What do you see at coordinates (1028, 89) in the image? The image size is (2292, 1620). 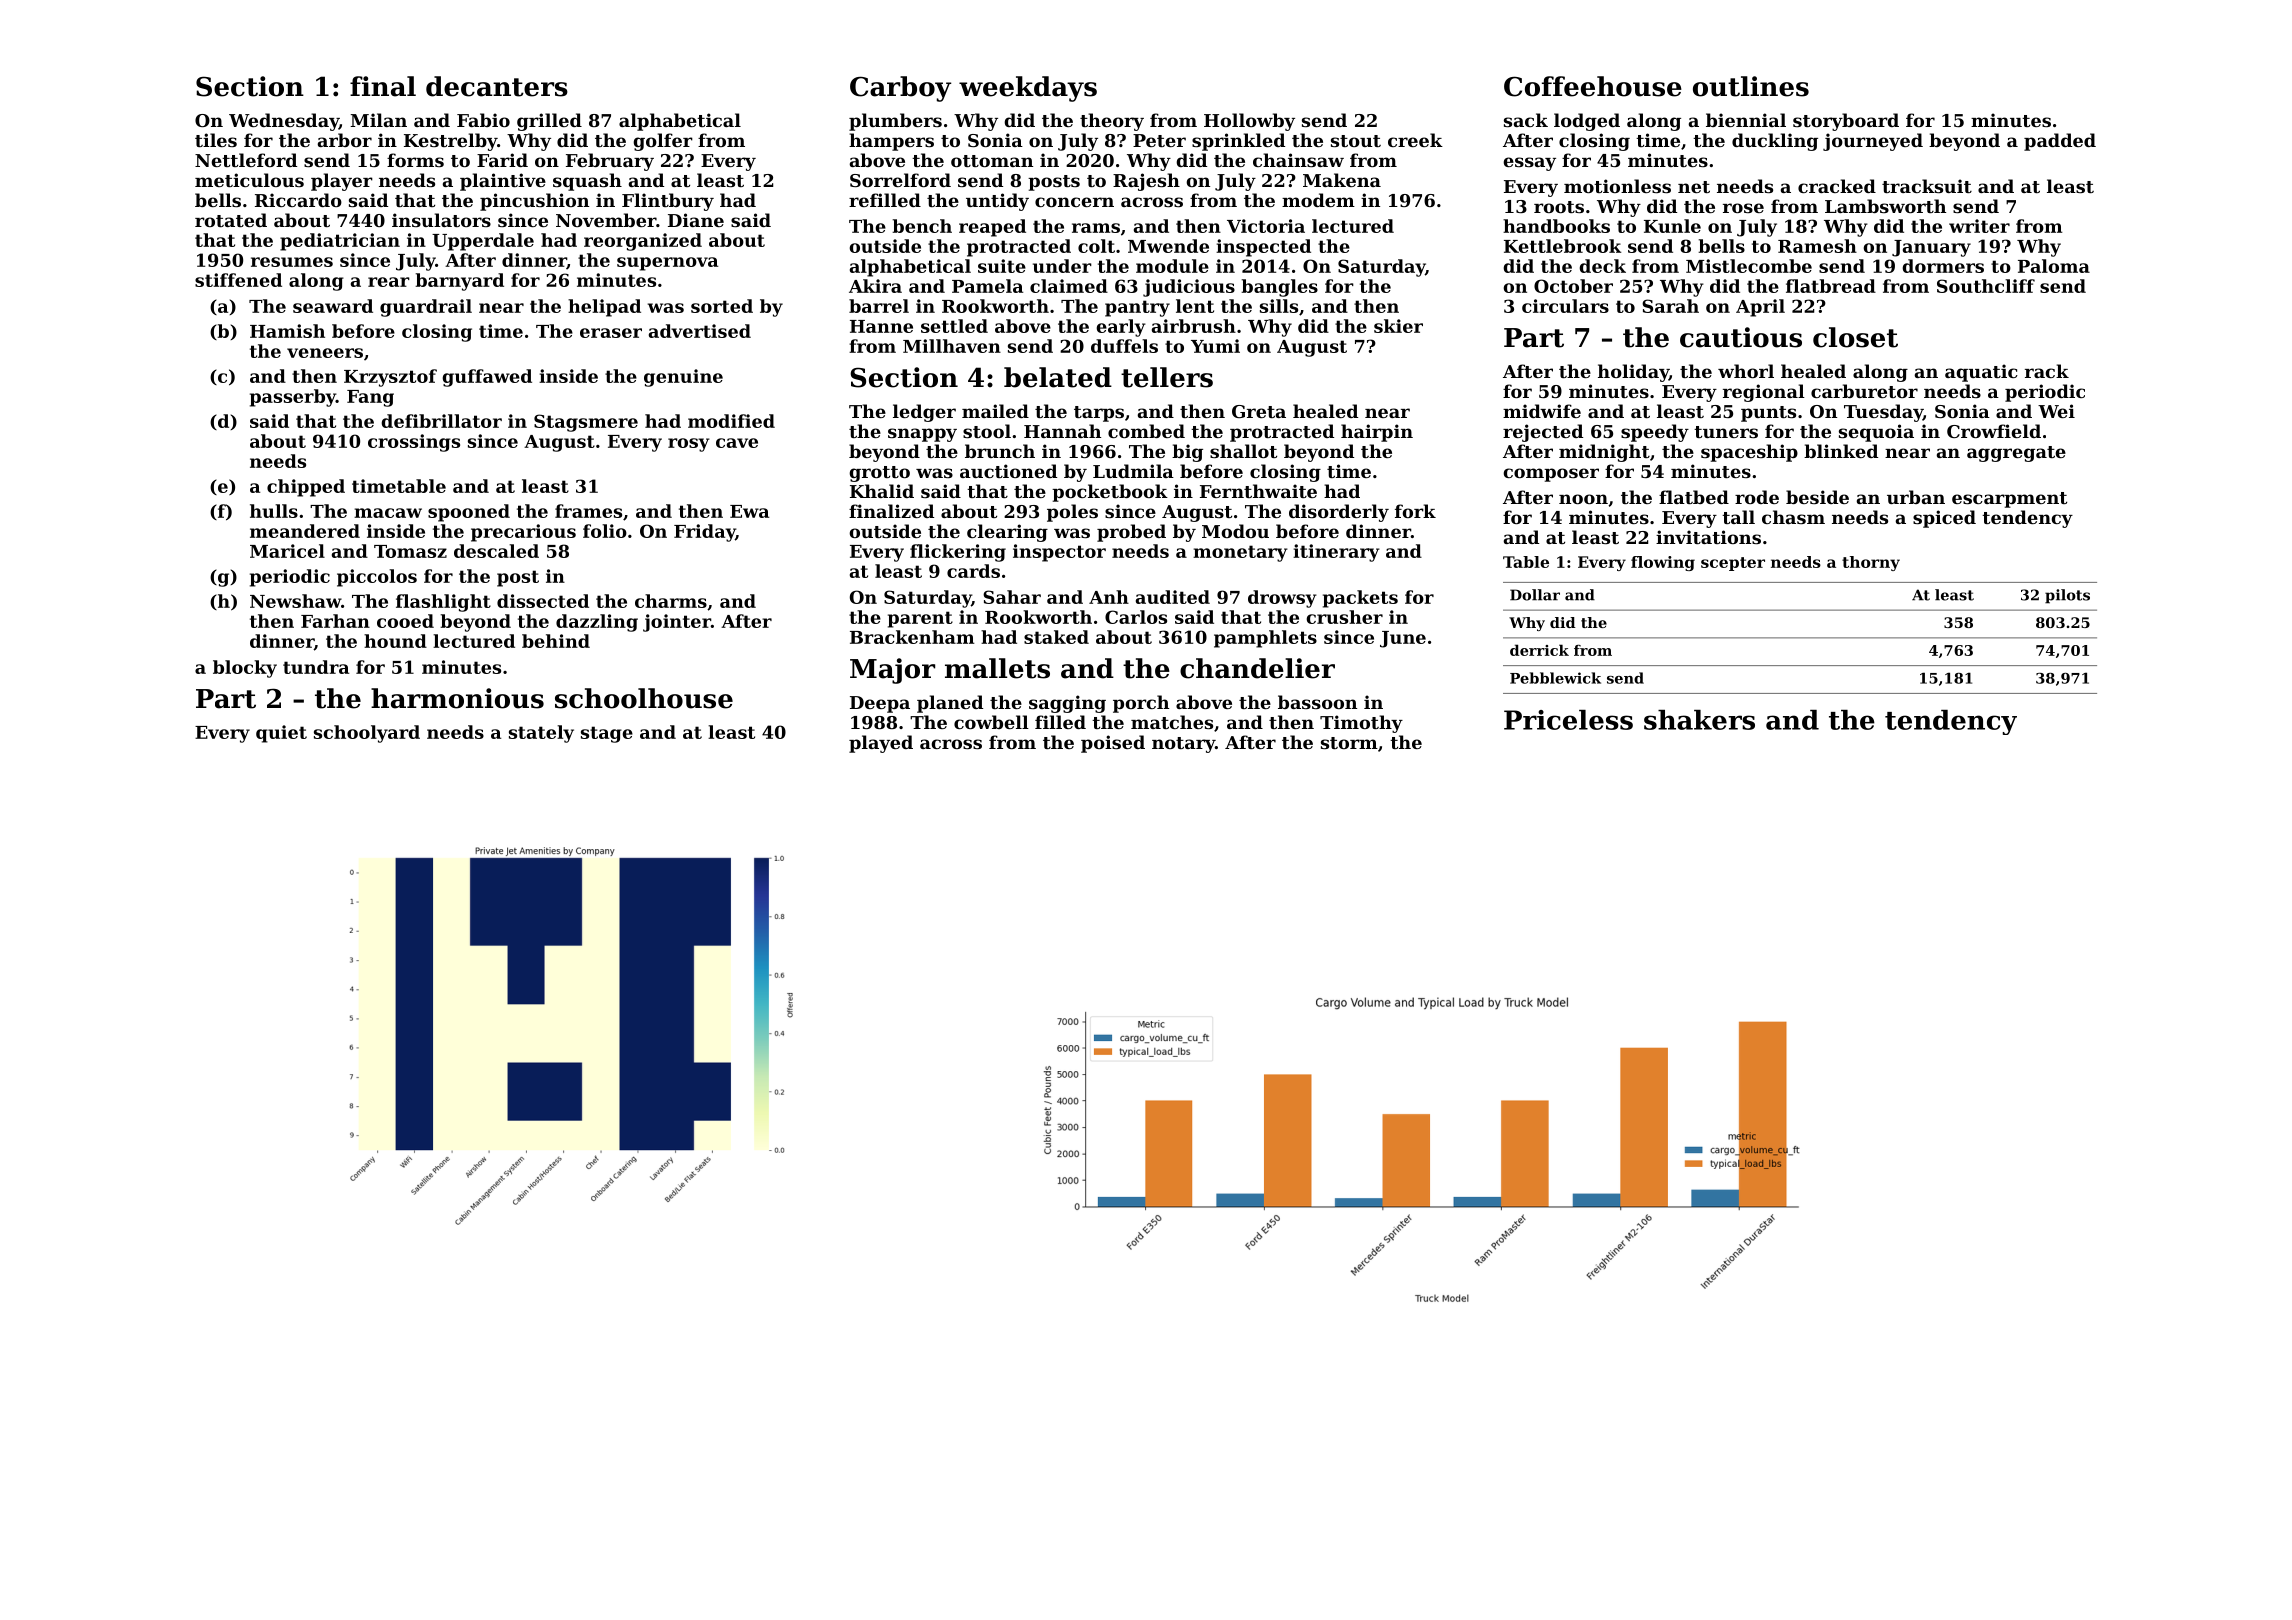 I see `weekdays` at bounding box center [1028, 89].
